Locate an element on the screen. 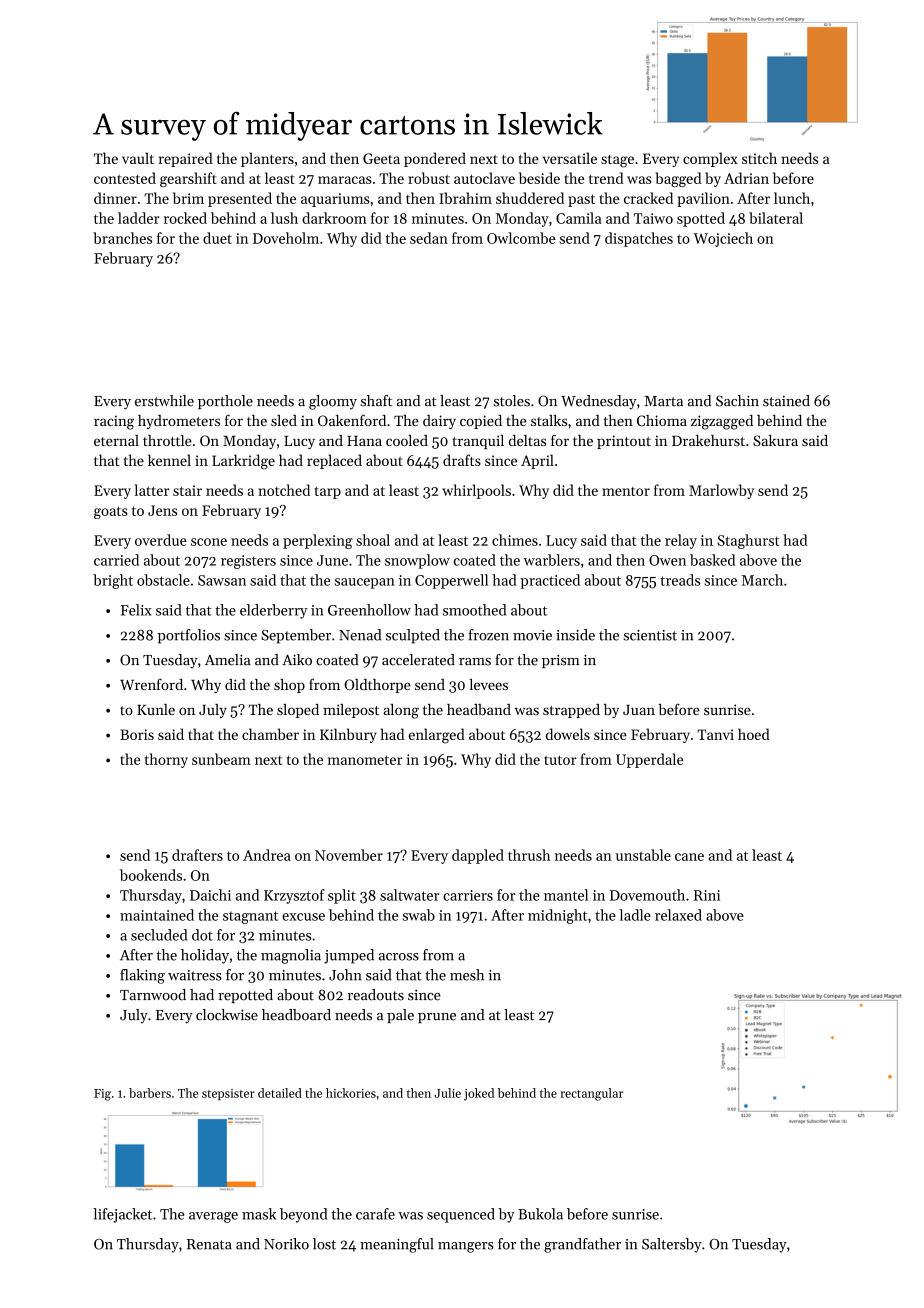  bilateral is located at coordinates (776, 218).
